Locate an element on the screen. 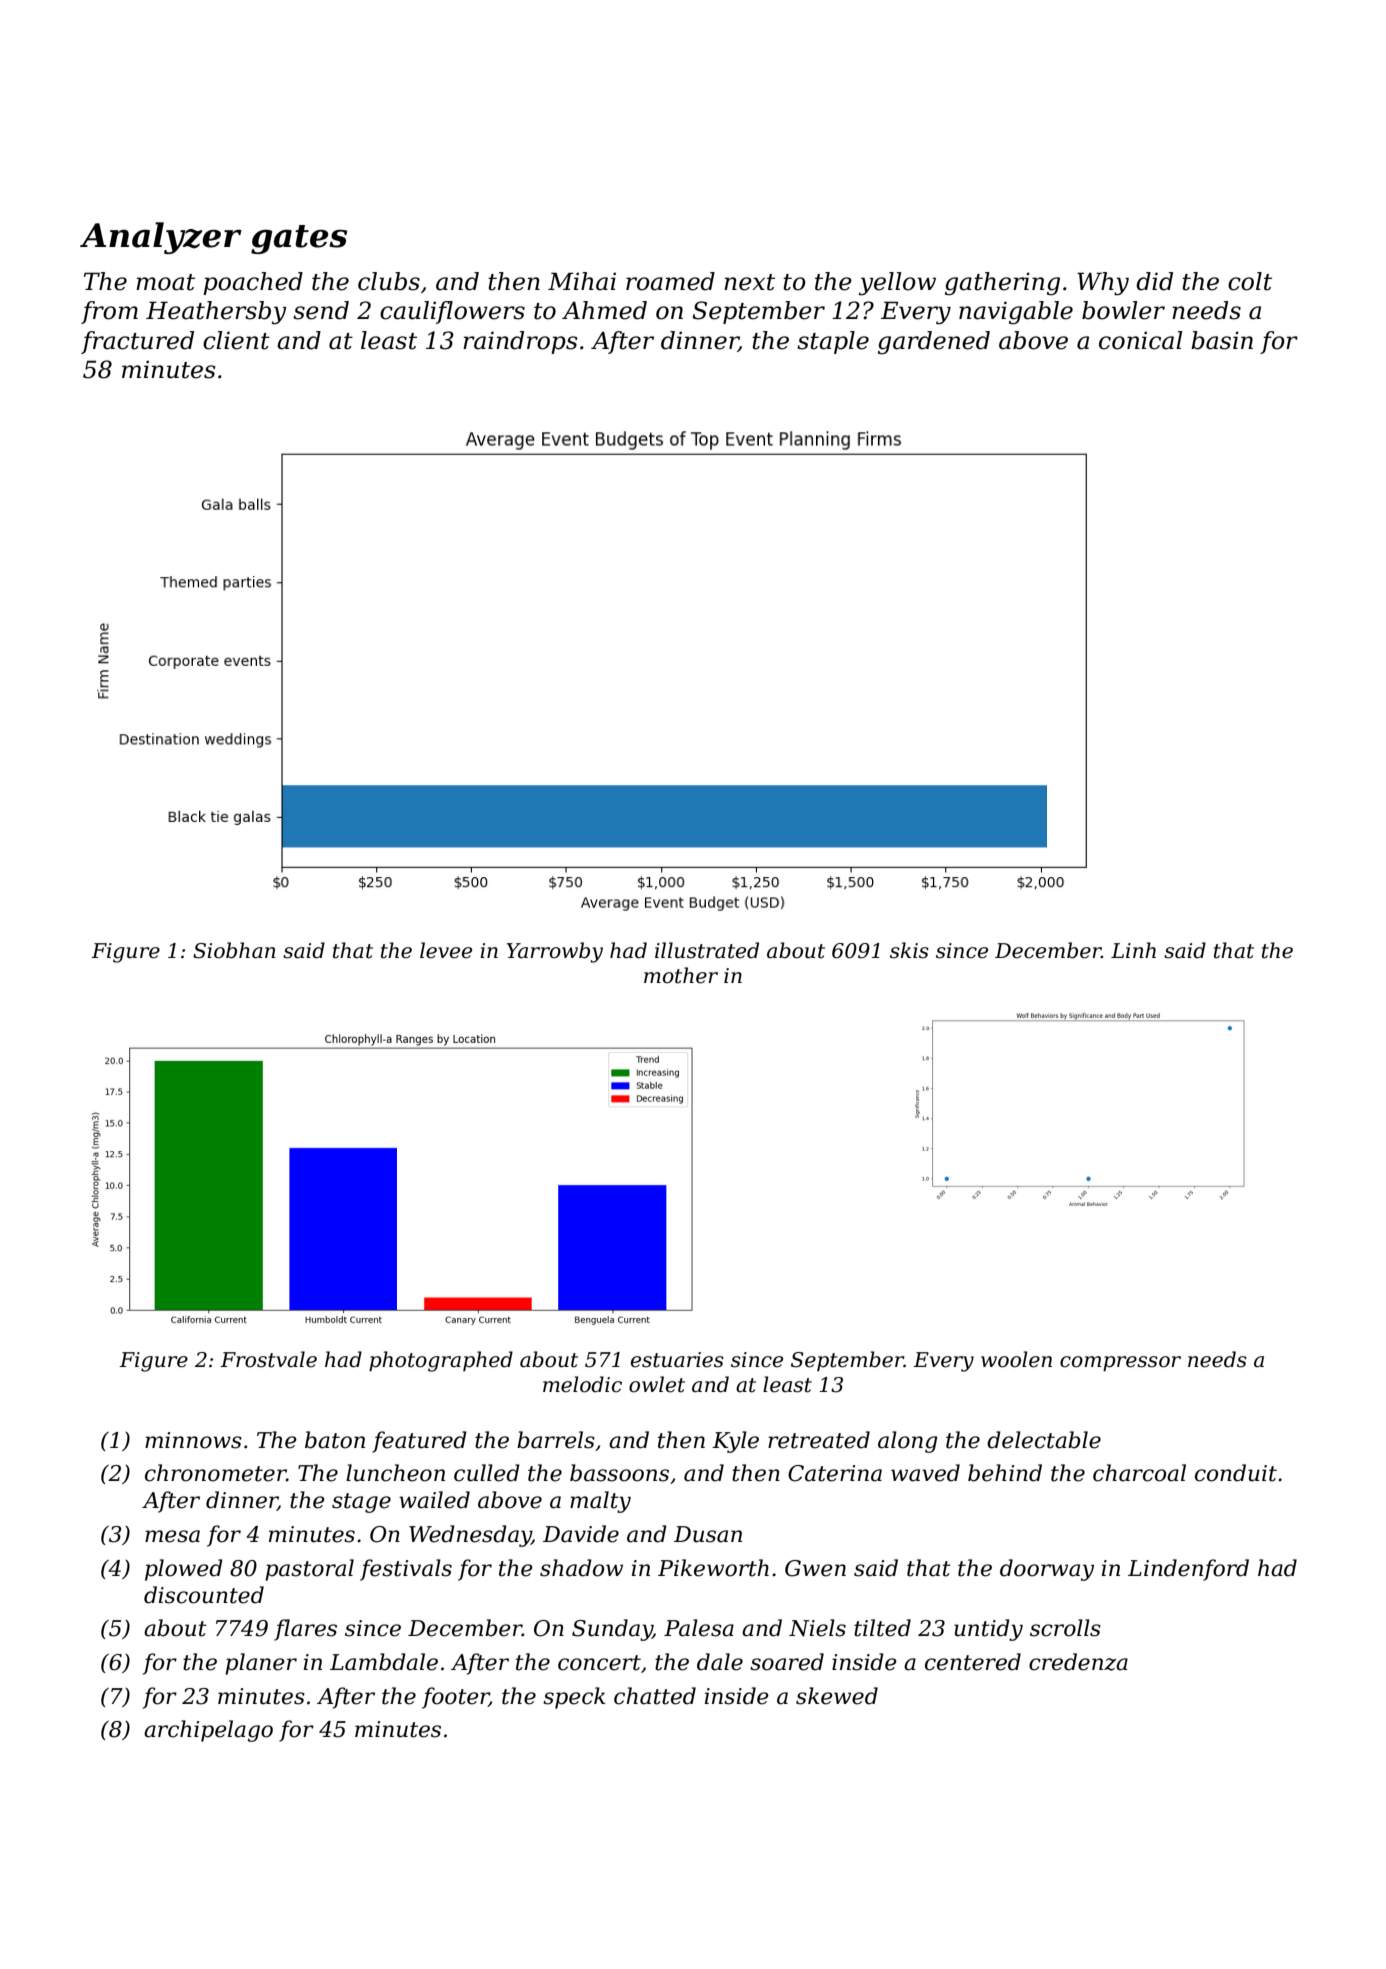 The width and height of the screenshot is (1386, 1969). staple is located at coordinates (833, 342).
